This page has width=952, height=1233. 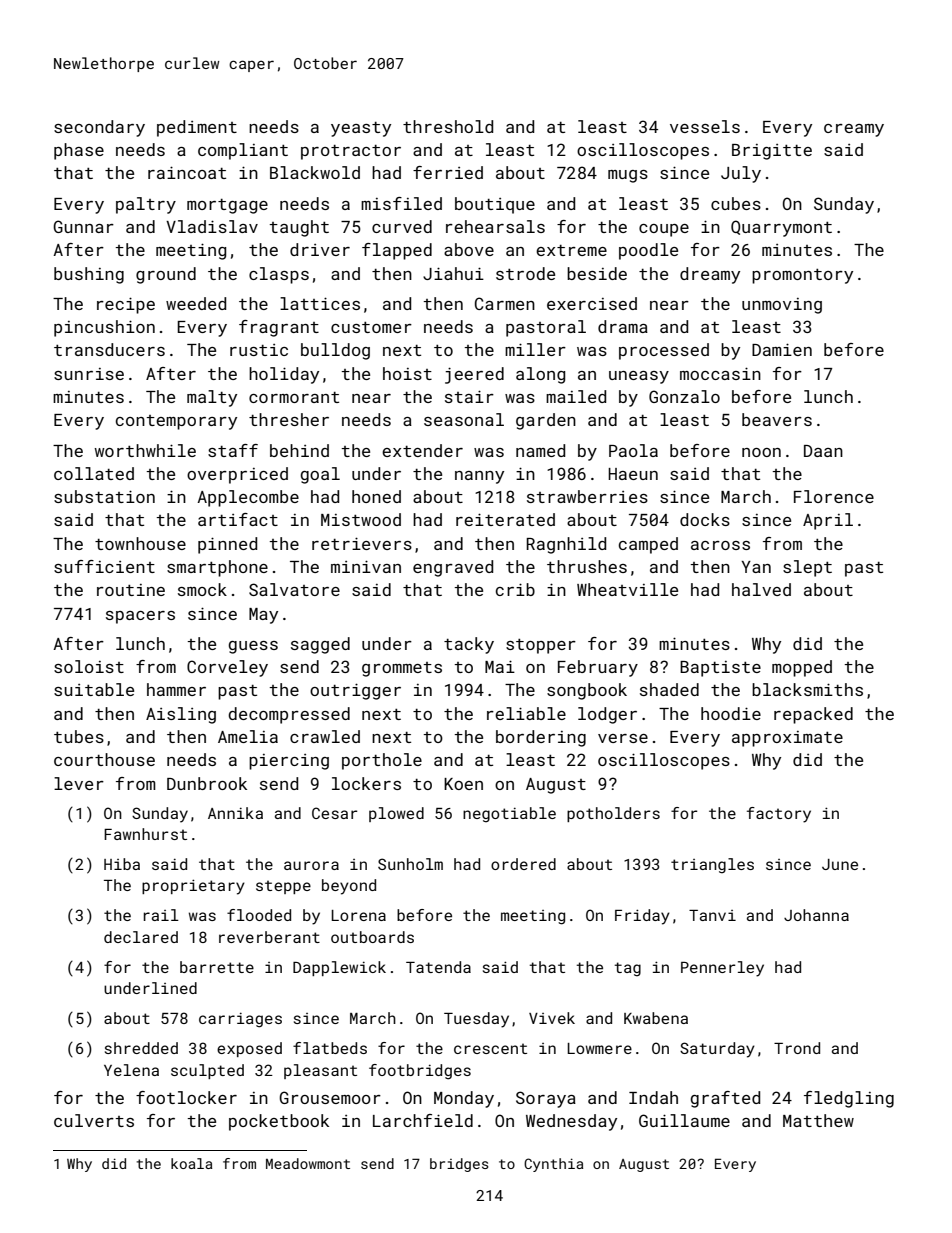 What do you see at coordinates (94, 689) in the page?
I see `suitable` at bounding box center [94, 689].
